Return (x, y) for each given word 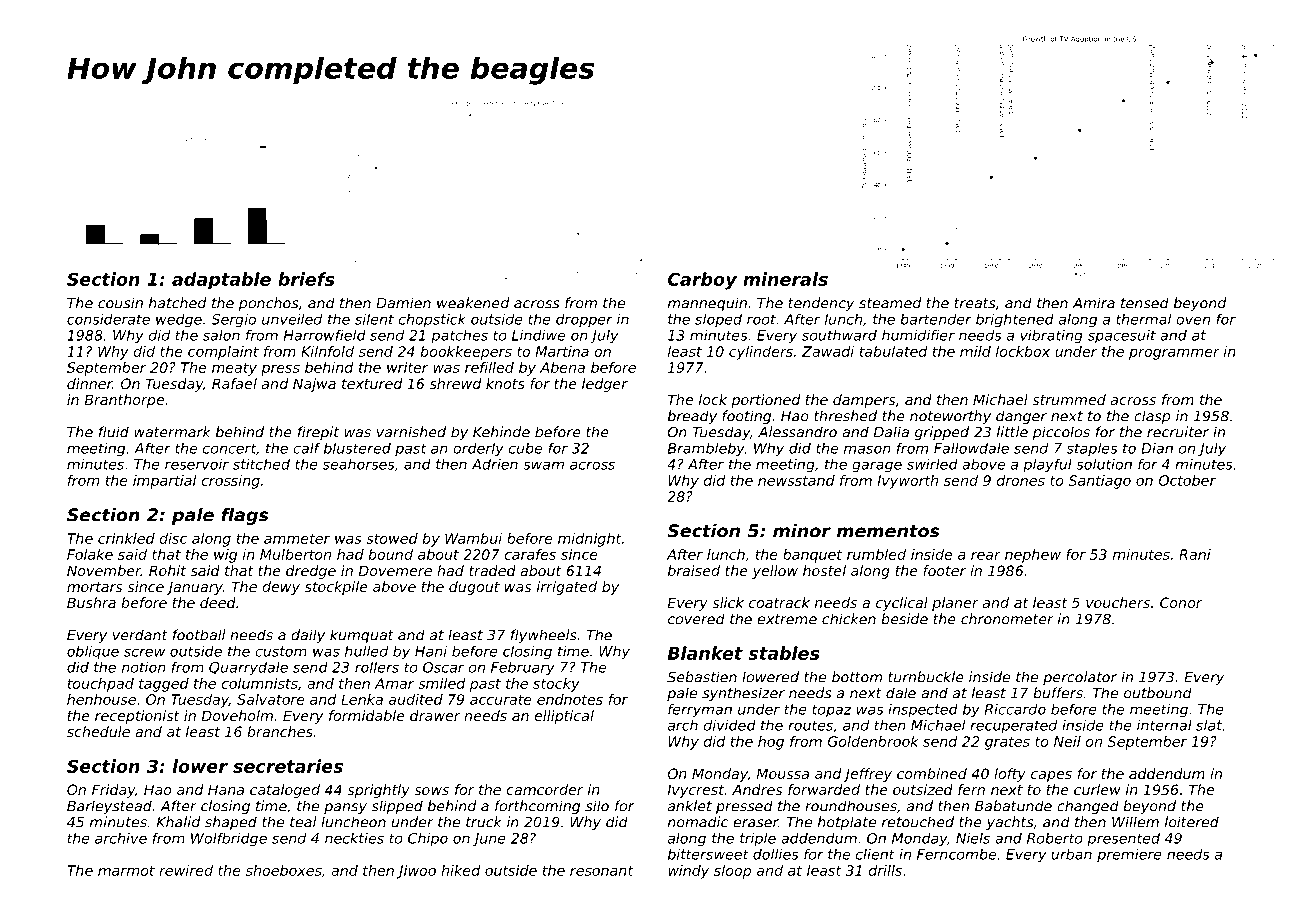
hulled (366, 651)
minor (802, 531)
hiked (461, 870)
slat (1209, 725)
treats (975, 303)
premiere (1129, 856)
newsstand (796, 480)
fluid (114, 432)
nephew (1033, 556)
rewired (186, 870)
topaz (832, 710)
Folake (90, 554)
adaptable (221, 281)
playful (1047, 466)
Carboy (702, 281)
